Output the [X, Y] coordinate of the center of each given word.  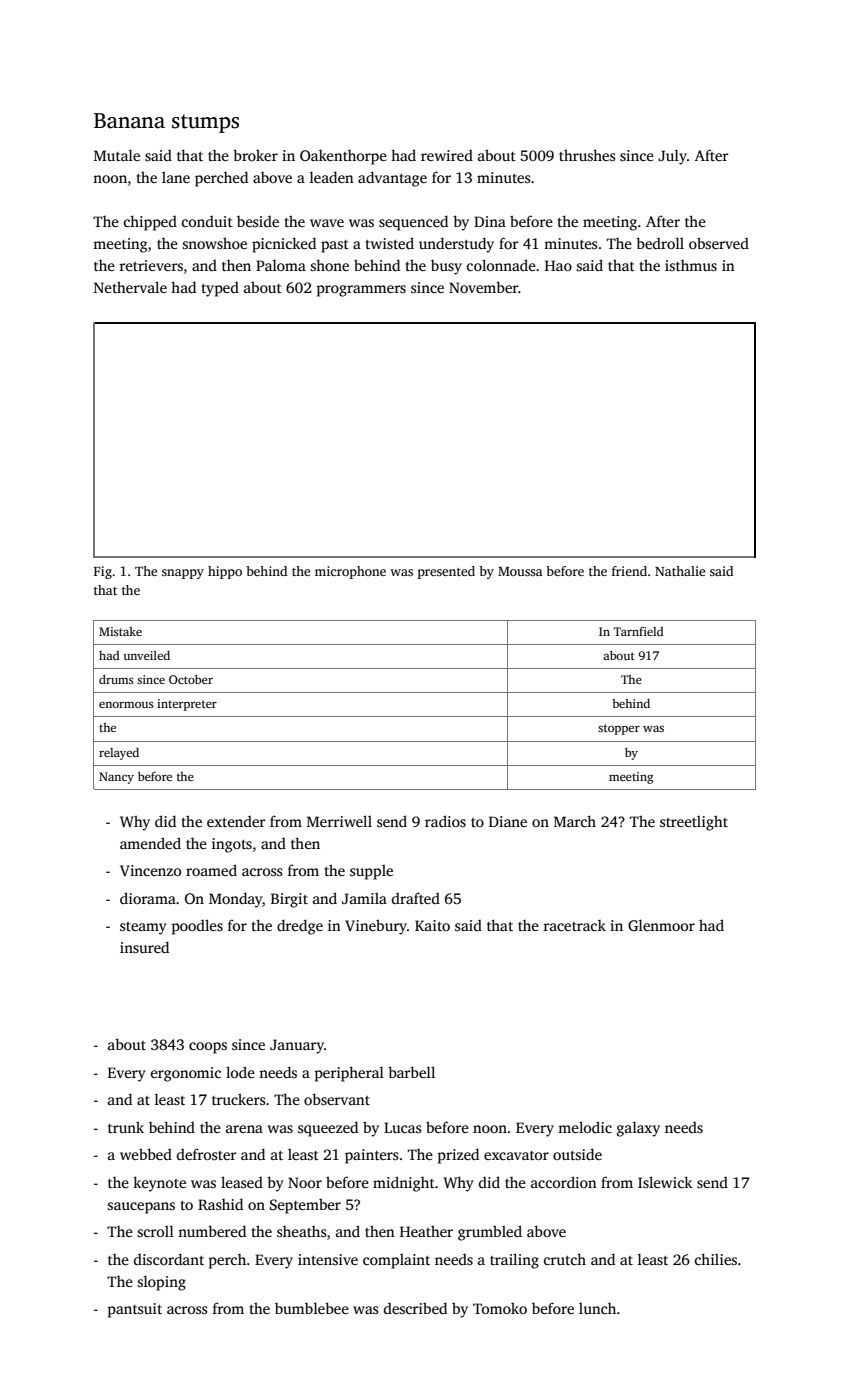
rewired [447, 155]
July [672, 157]
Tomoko [500, 1308]
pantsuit [135, 1310]
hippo [225, 572]
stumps [205, 123]
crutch [565, 1259]
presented [446, 572]
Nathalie [680, 571]
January [297, 1046]
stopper [619, 729]
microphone [350, 572]
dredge [300, 927]
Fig [103, 572]
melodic [585, 1127]
